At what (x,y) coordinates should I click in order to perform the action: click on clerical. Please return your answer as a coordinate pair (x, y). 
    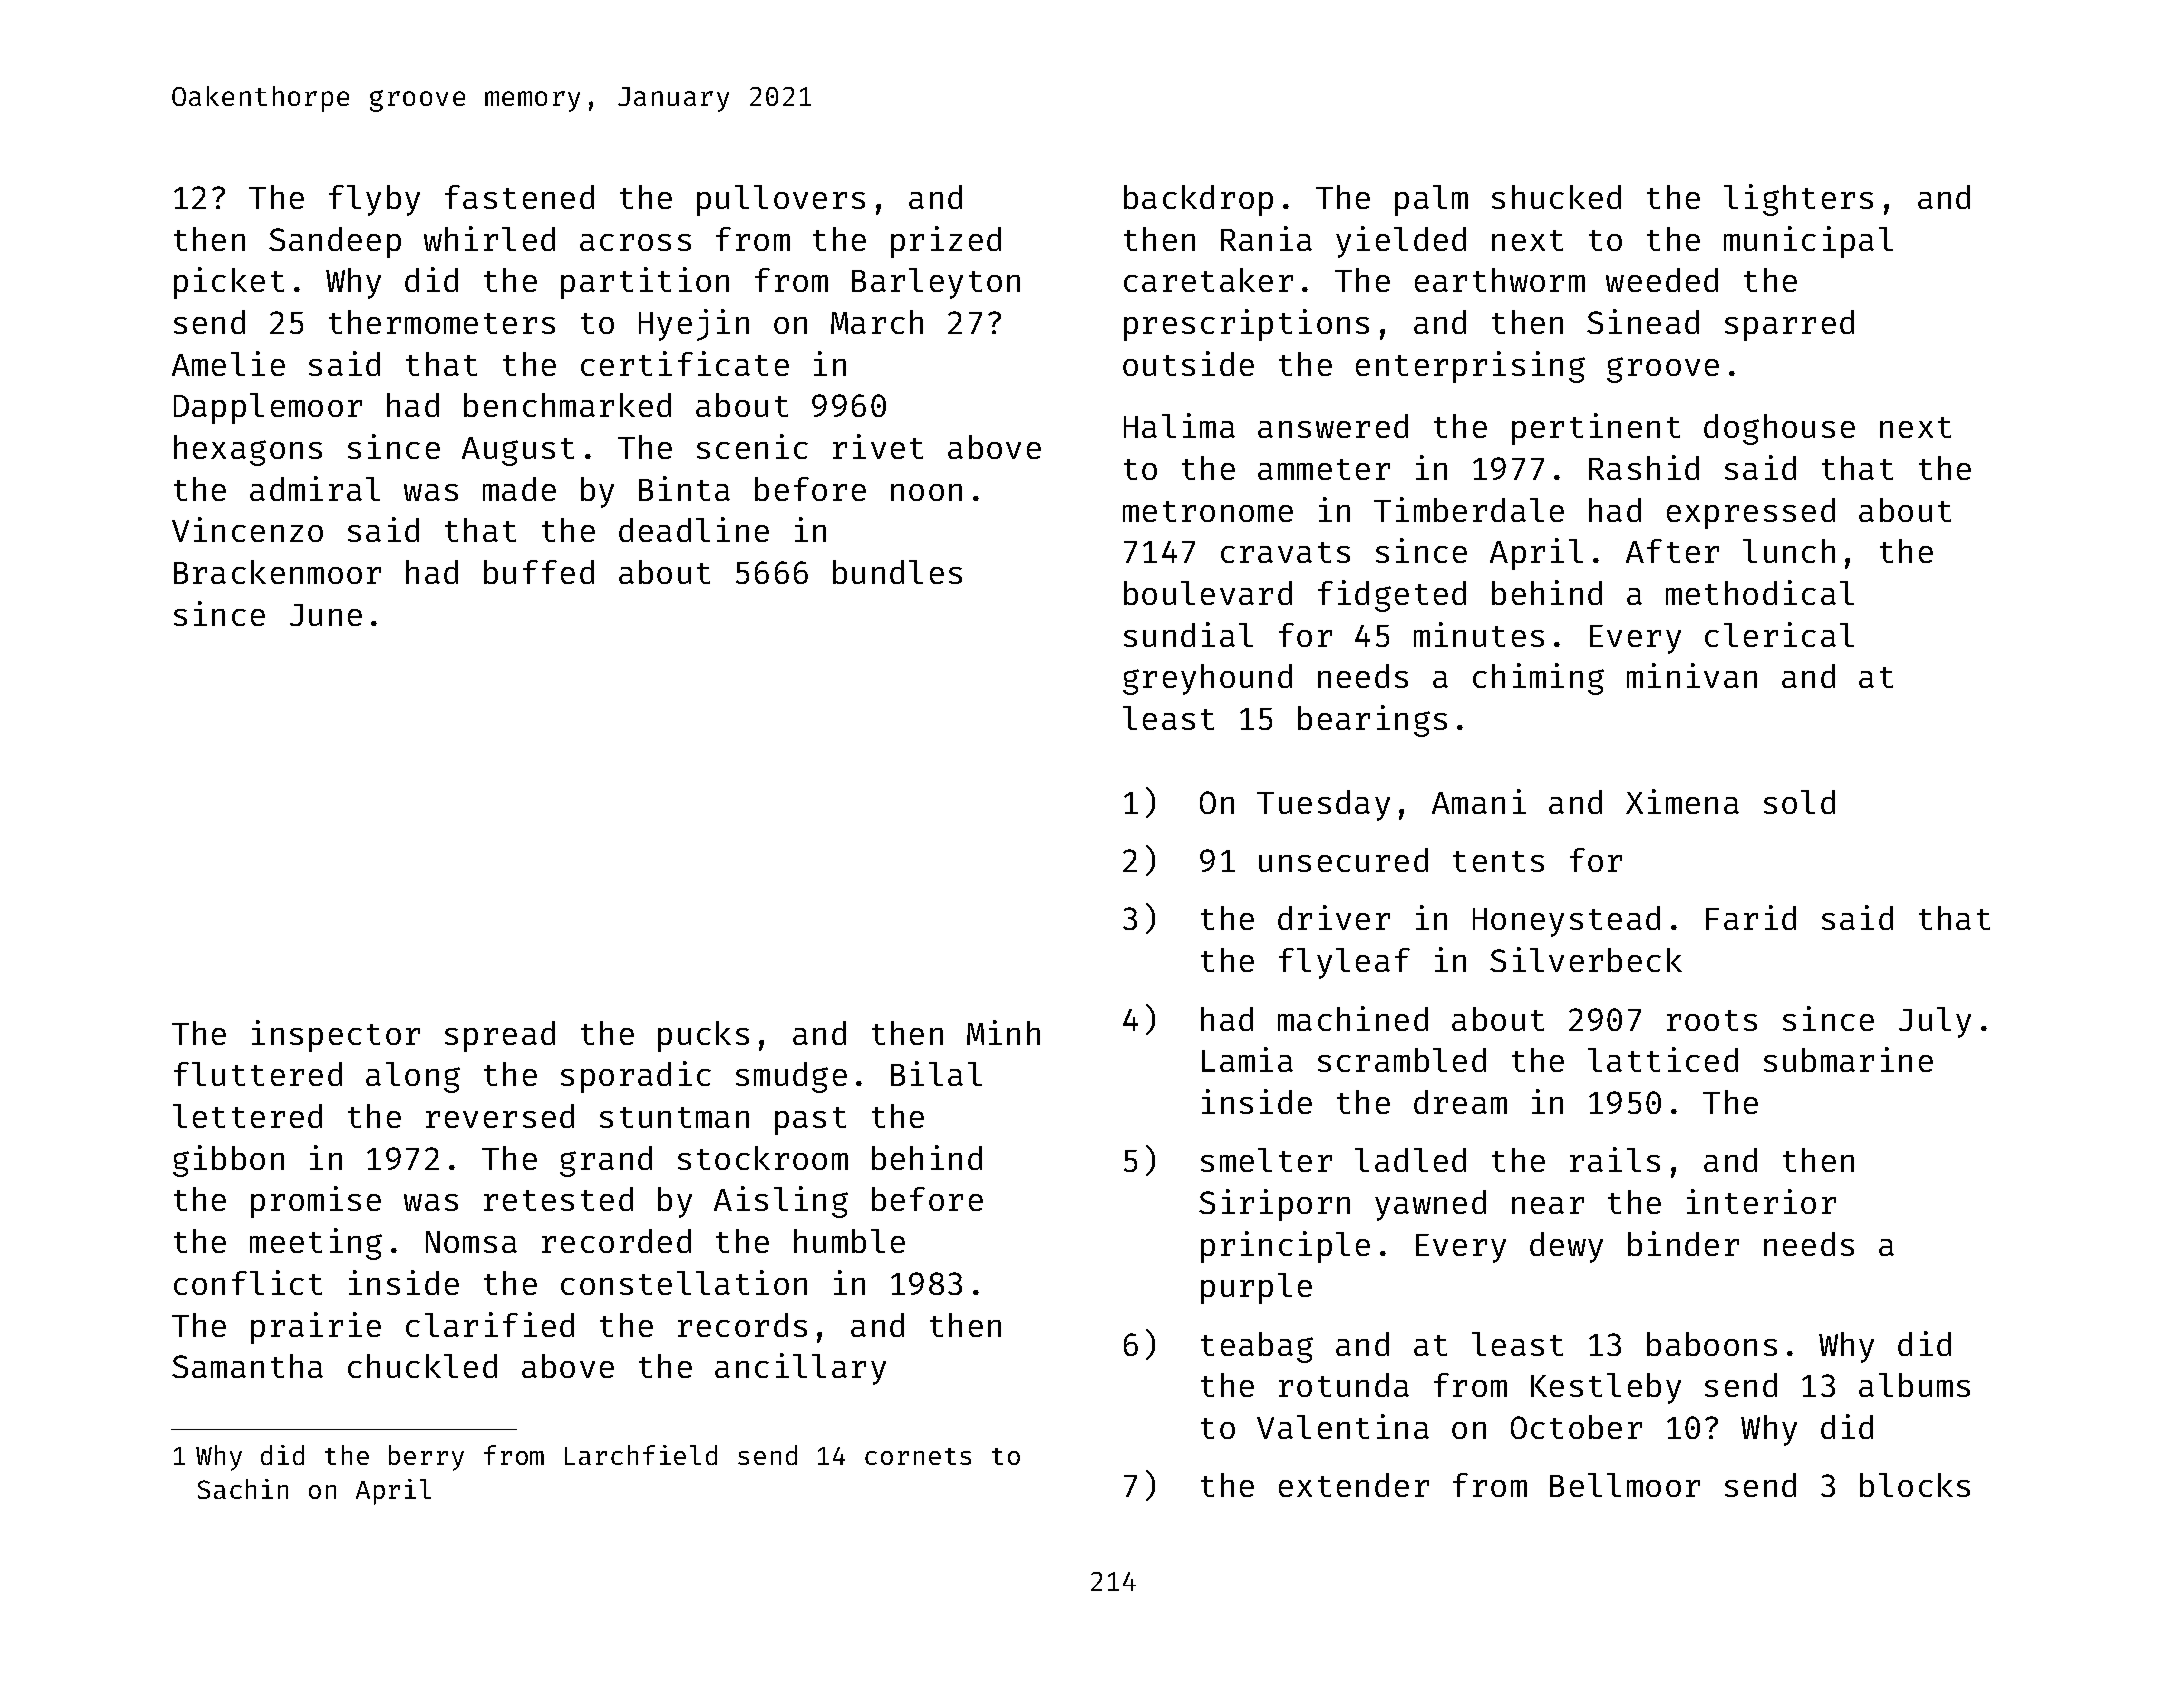
    Looking at the image, I should click on (1779, 634).
